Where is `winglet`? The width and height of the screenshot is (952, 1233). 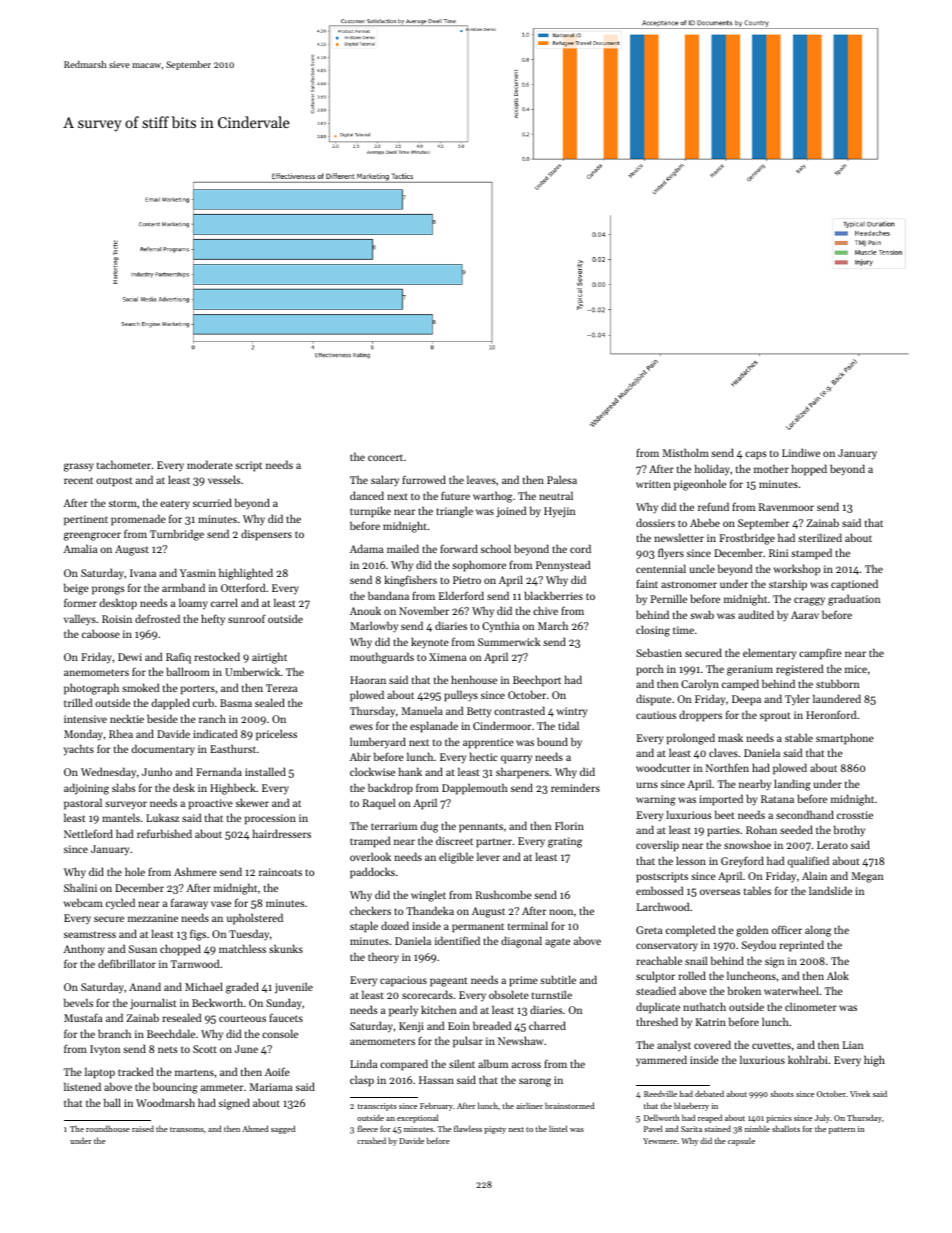 winglet is located at coordinates (428, 896).
